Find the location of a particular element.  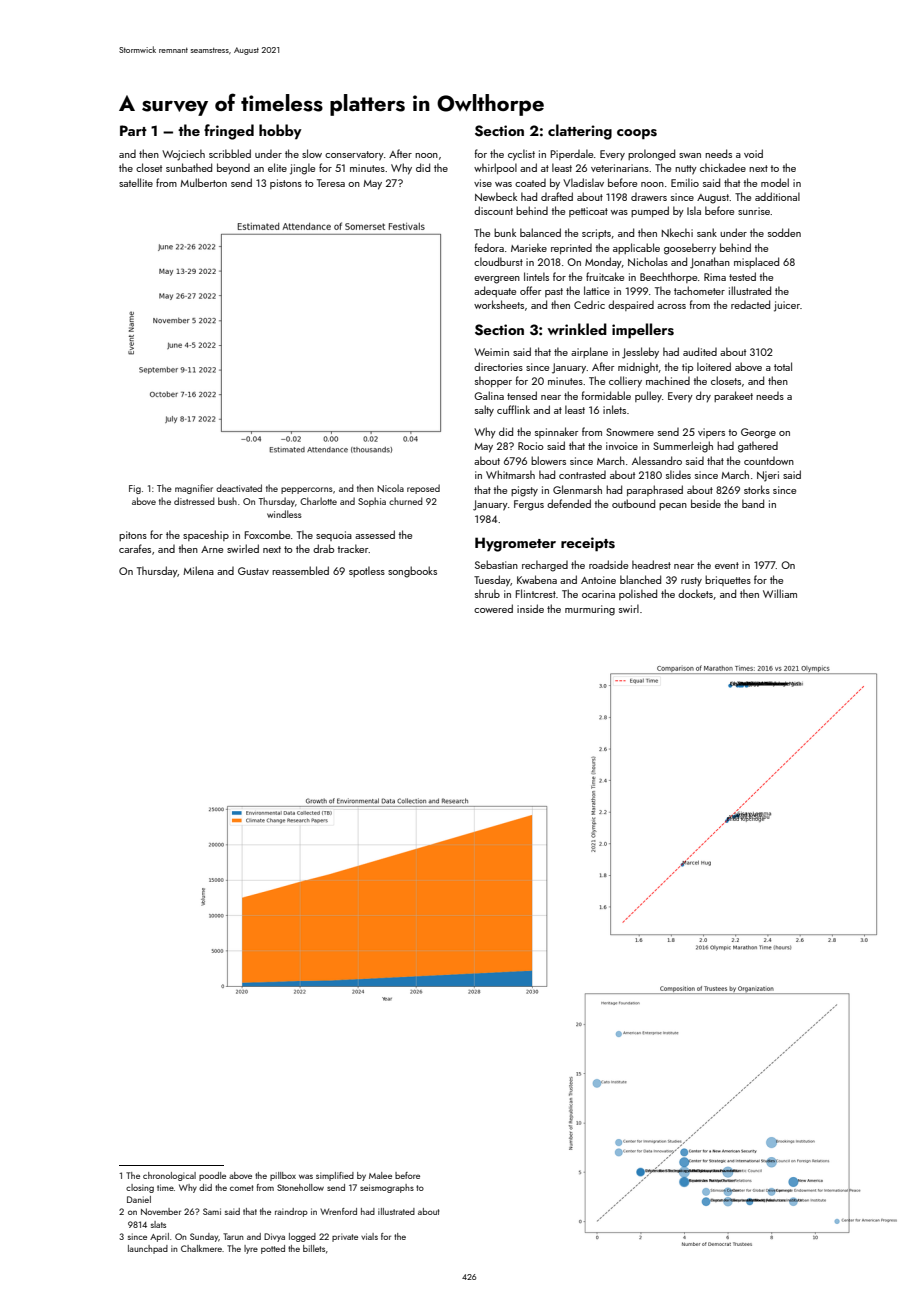

peppercorns is located at coordinates (307, 490).
